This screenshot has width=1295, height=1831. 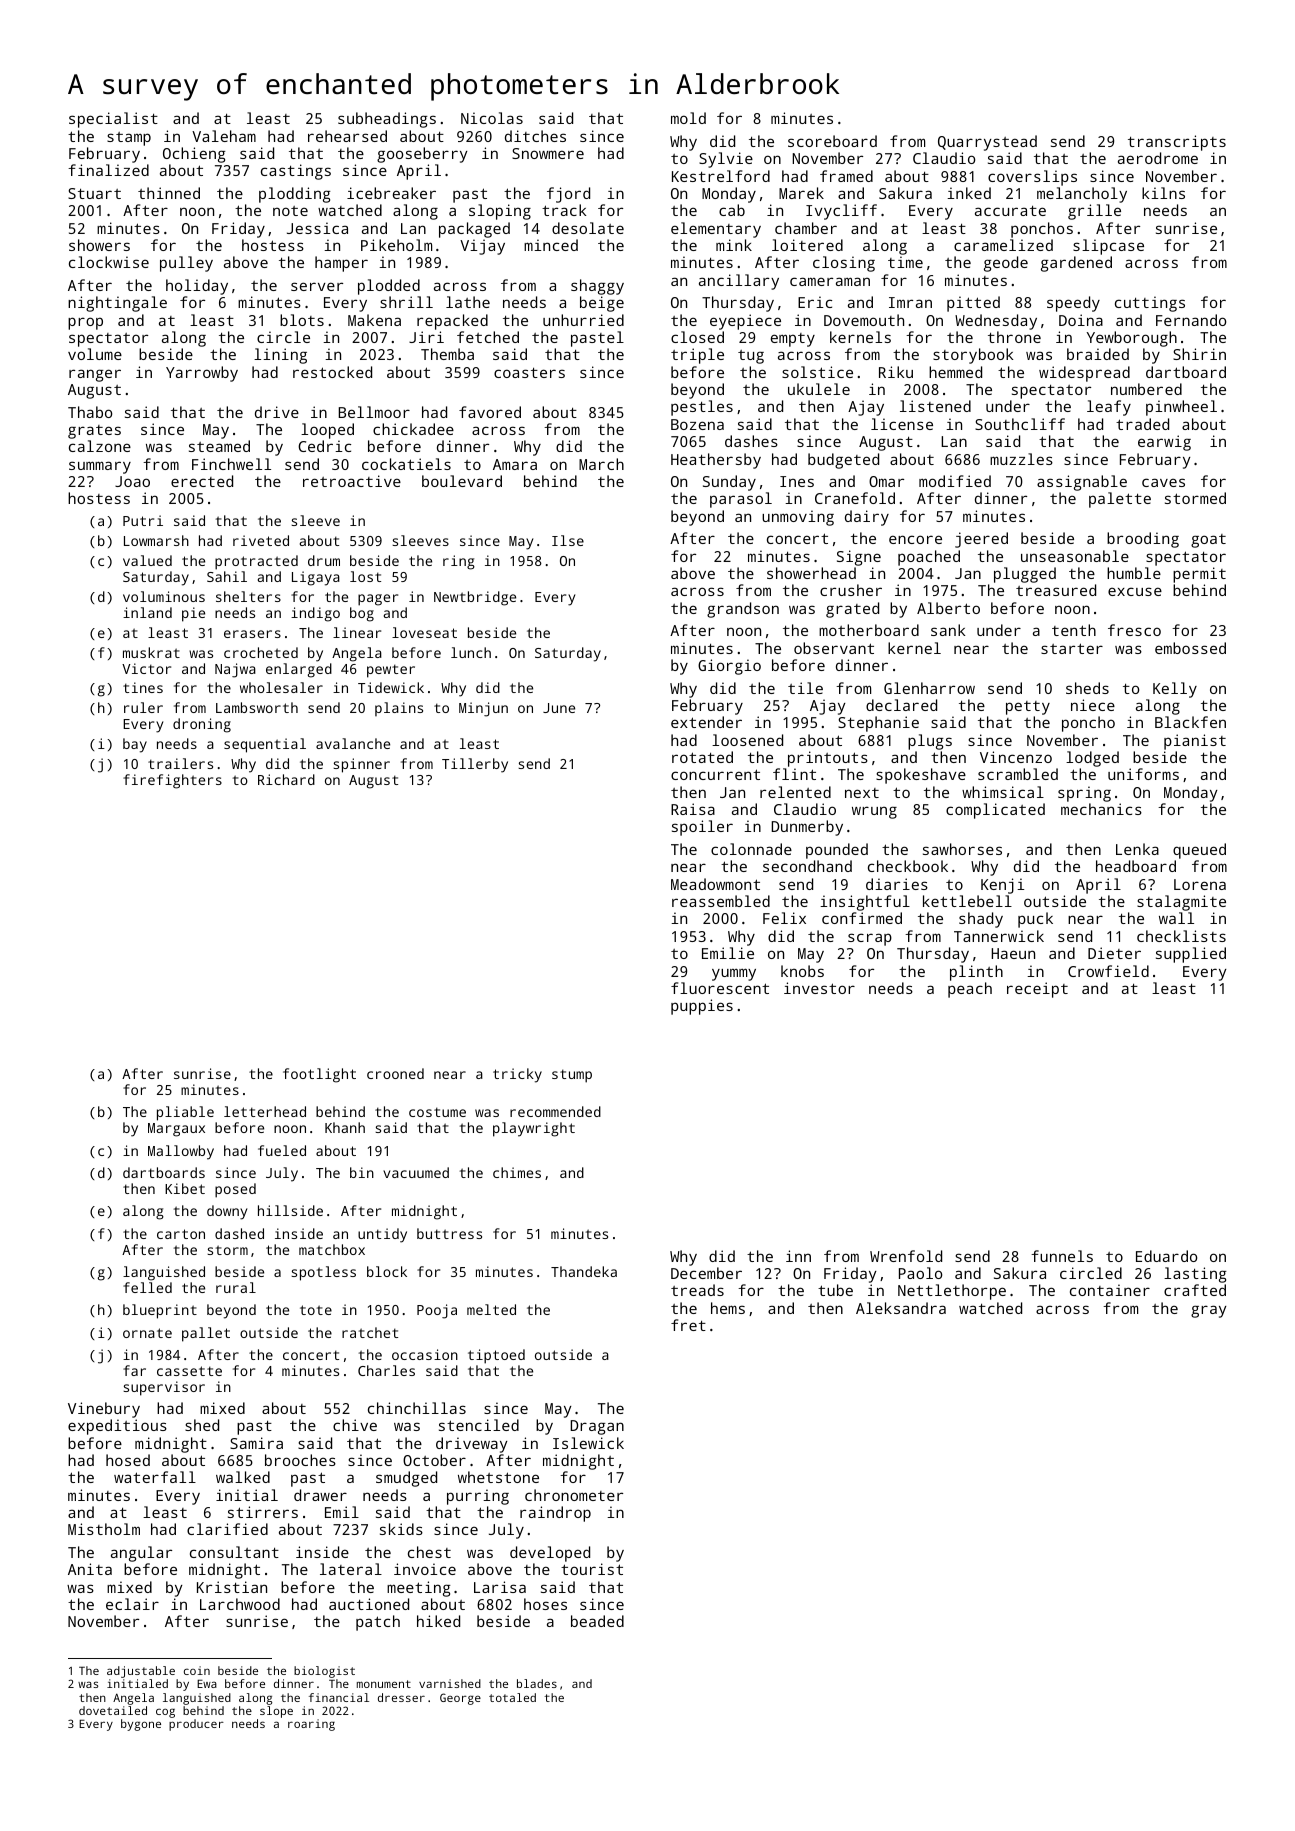 What do you see at coordinates (517, 1075) in the screenshot?
I see `tricky` at bounding box center [517, 1075].
